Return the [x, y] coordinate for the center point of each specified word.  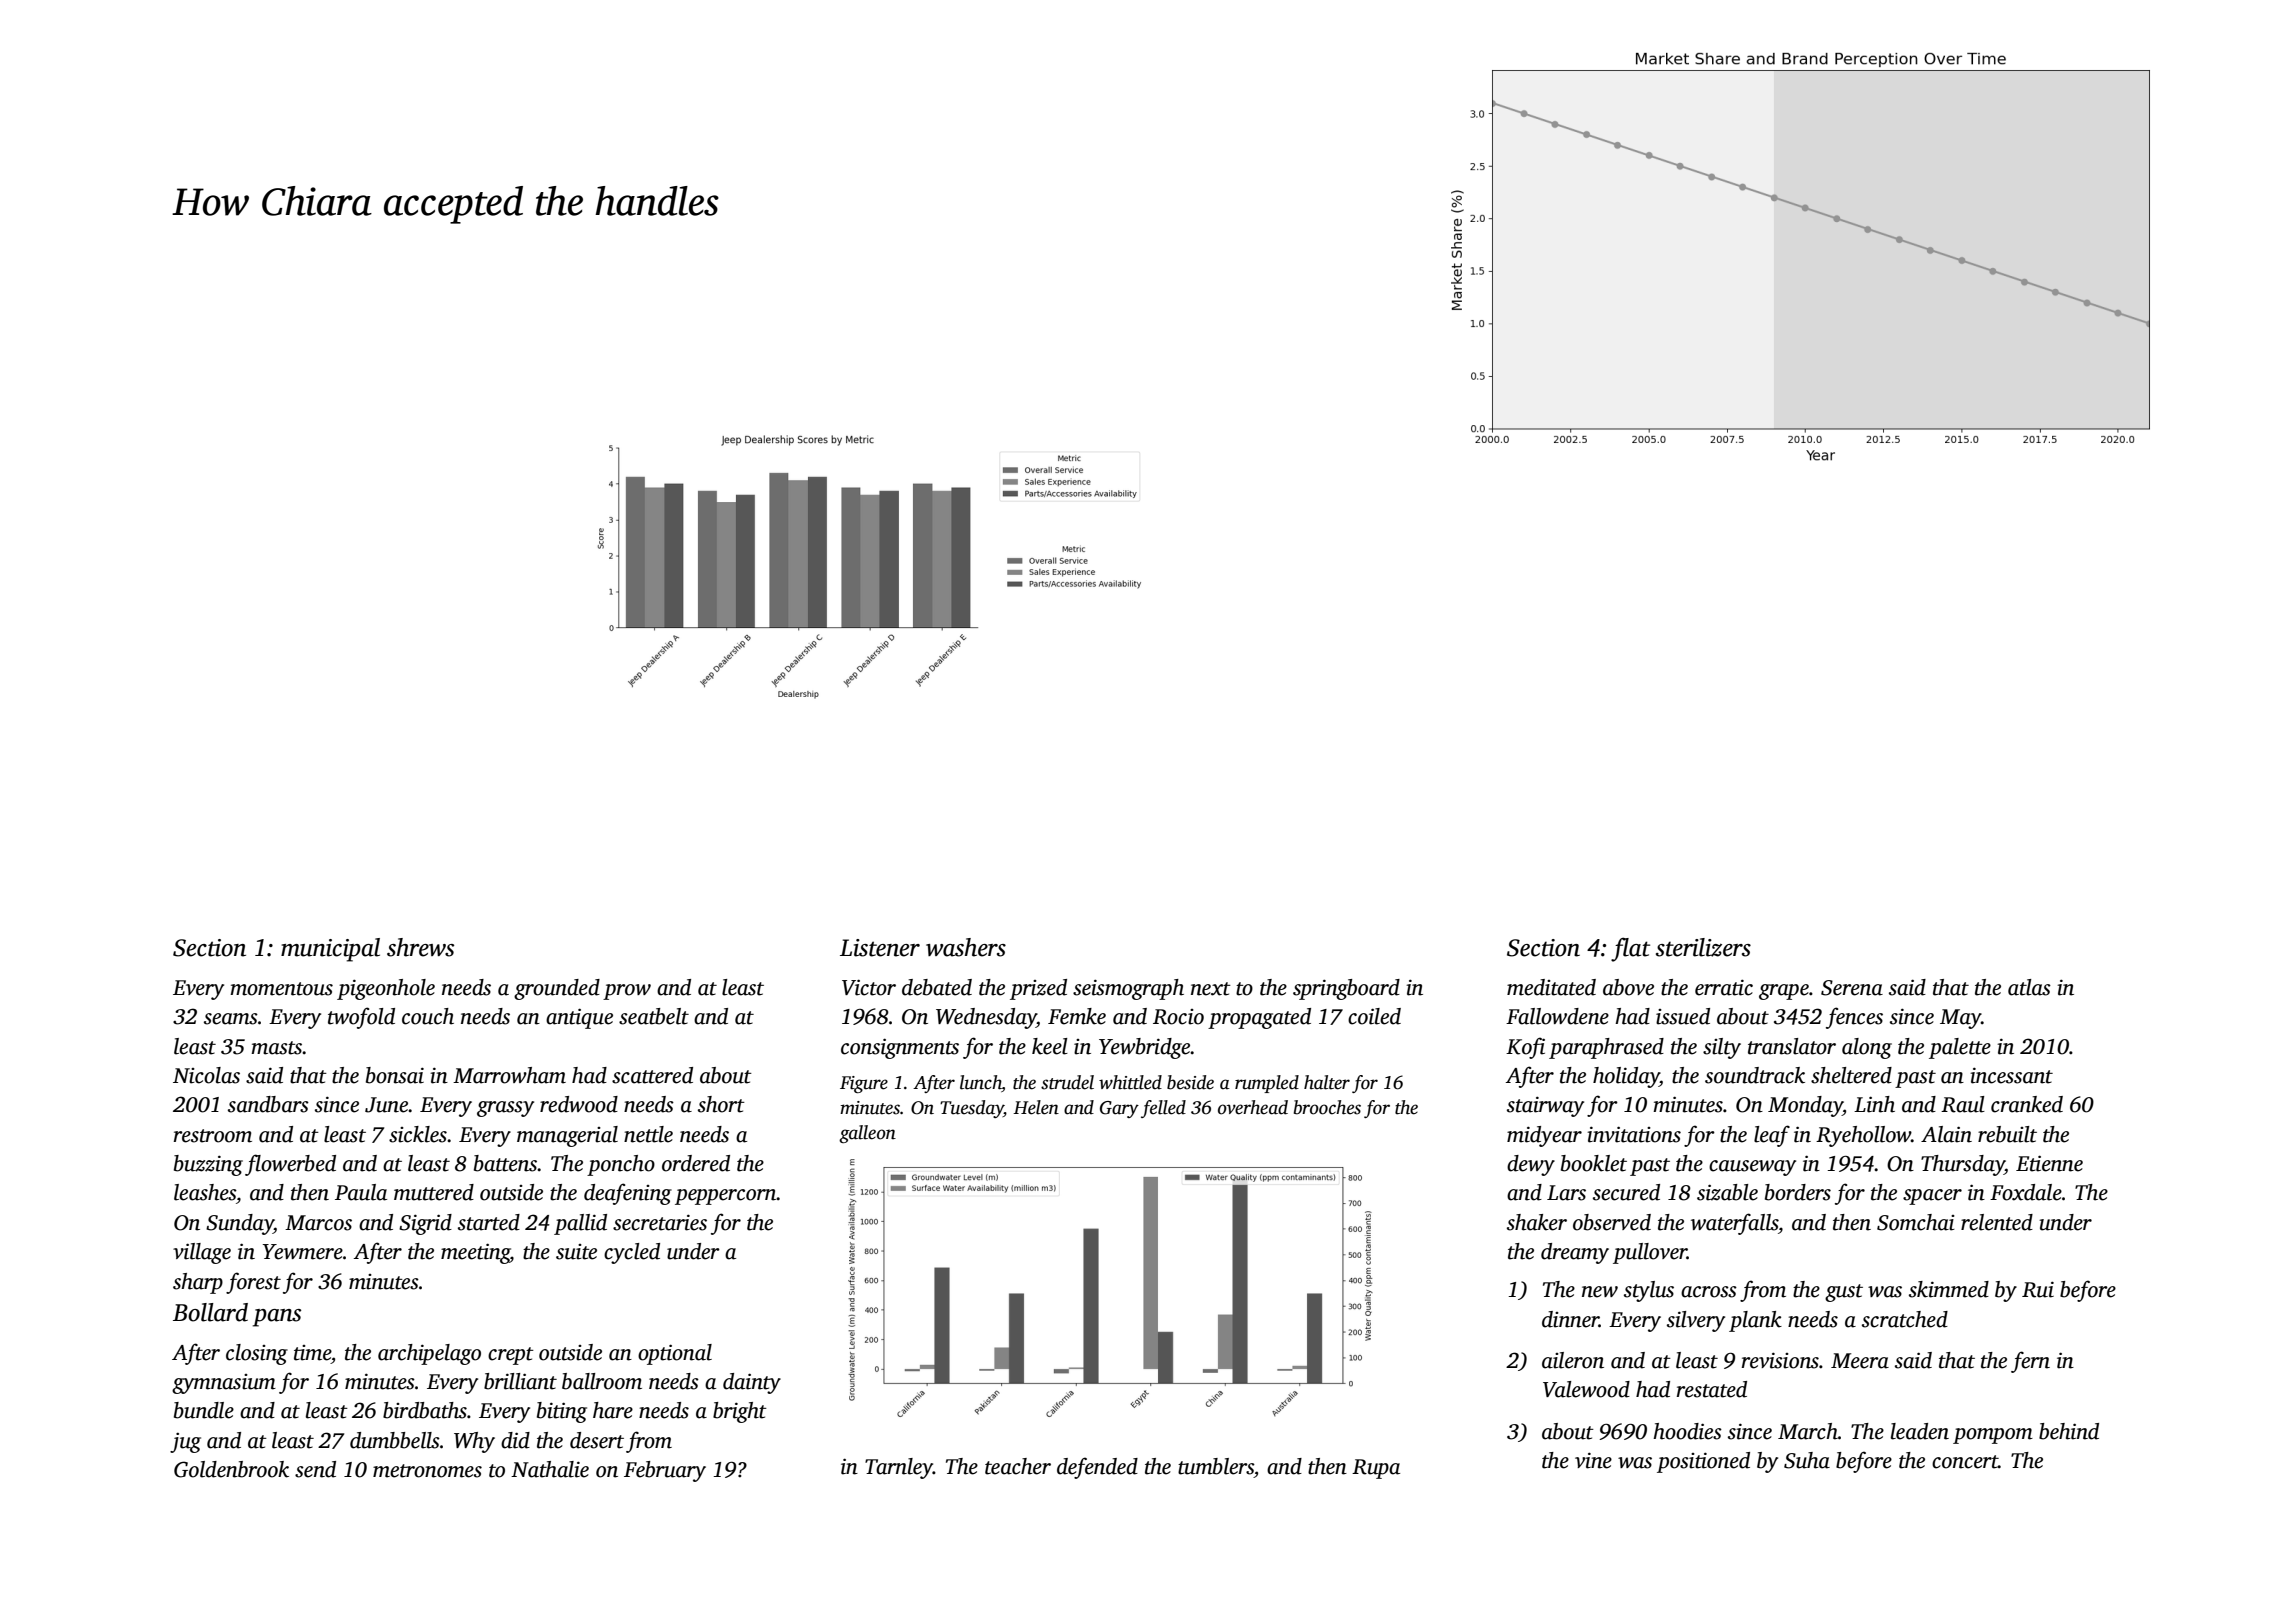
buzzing [208, 1165]
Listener [880, 948]
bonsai [395, 1075]
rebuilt [2007, 1134]
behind [2069, 1431]
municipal [330, 950]
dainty [752, 1383]
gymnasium [224, 1384]
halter [1327, 1082]
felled [1163, 1109]
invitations [1634, 1134]
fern [2030, 1362]
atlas [2029, 987]
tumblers [1216, 1466]
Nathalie [550, 1469]
